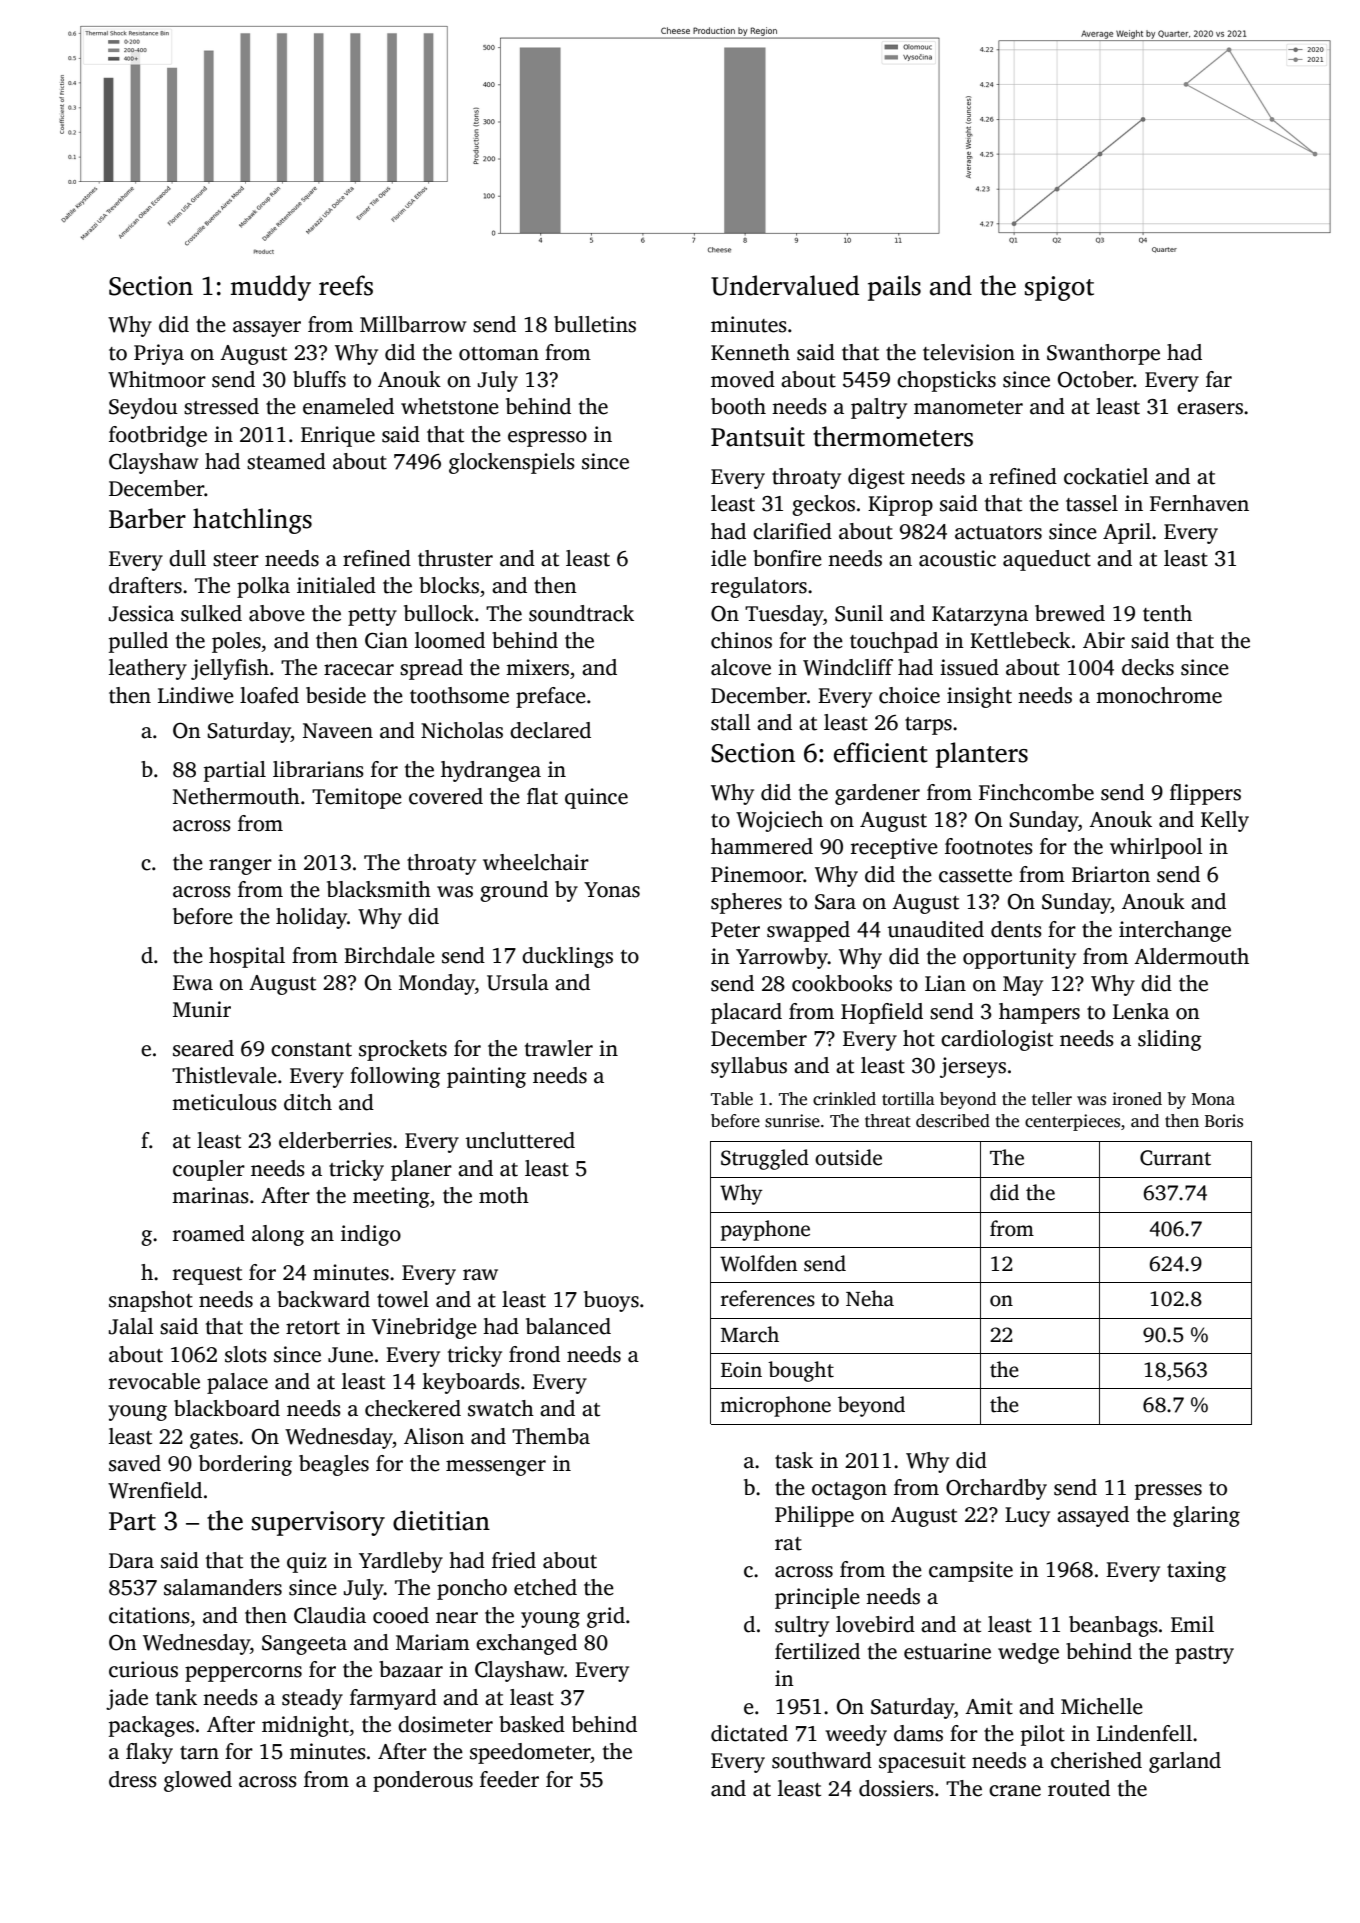  What do you see at coordinates (423, 1781) in the image?
I see `ponderous` at bounding box center [423, 1781].
